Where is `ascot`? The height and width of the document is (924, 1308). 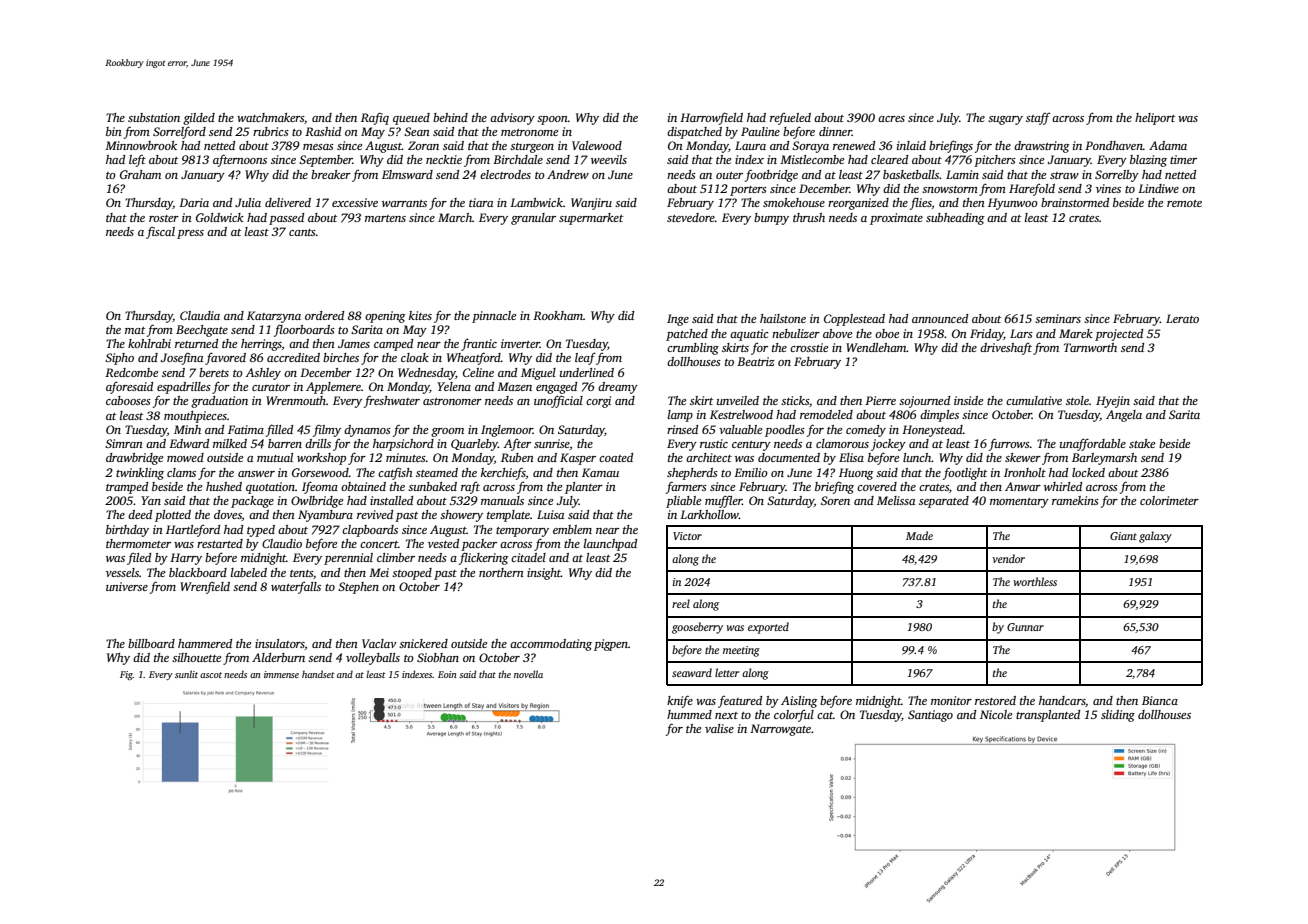
ascot is located at coordinates (211, 675).
